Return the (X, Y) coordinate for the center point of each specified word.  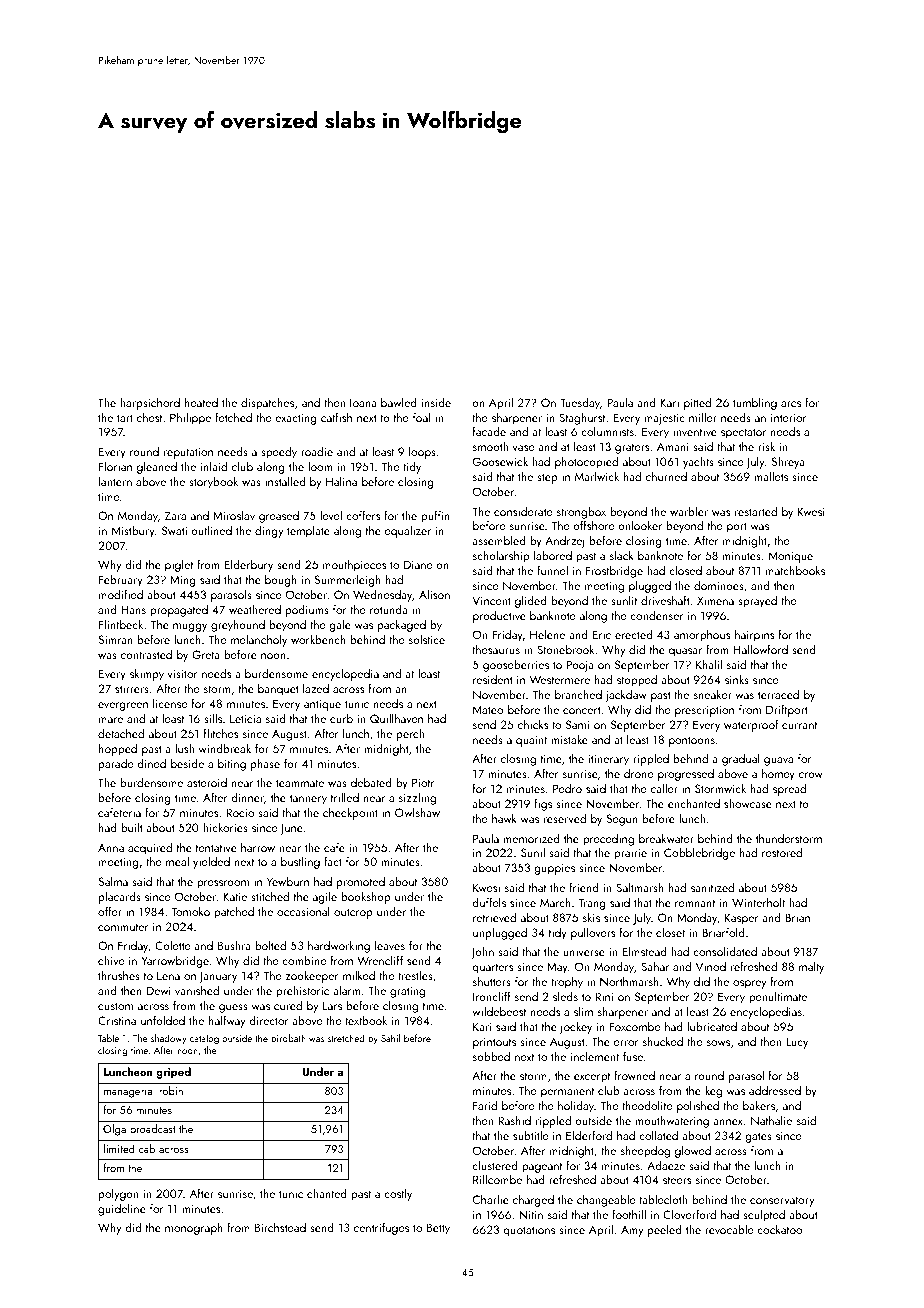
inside (436, 402)
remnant (695, 903)
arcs (791, 404)
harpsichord (150, 404)
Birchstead (280, 1227)
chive (111, 960)
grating (407, 992)
